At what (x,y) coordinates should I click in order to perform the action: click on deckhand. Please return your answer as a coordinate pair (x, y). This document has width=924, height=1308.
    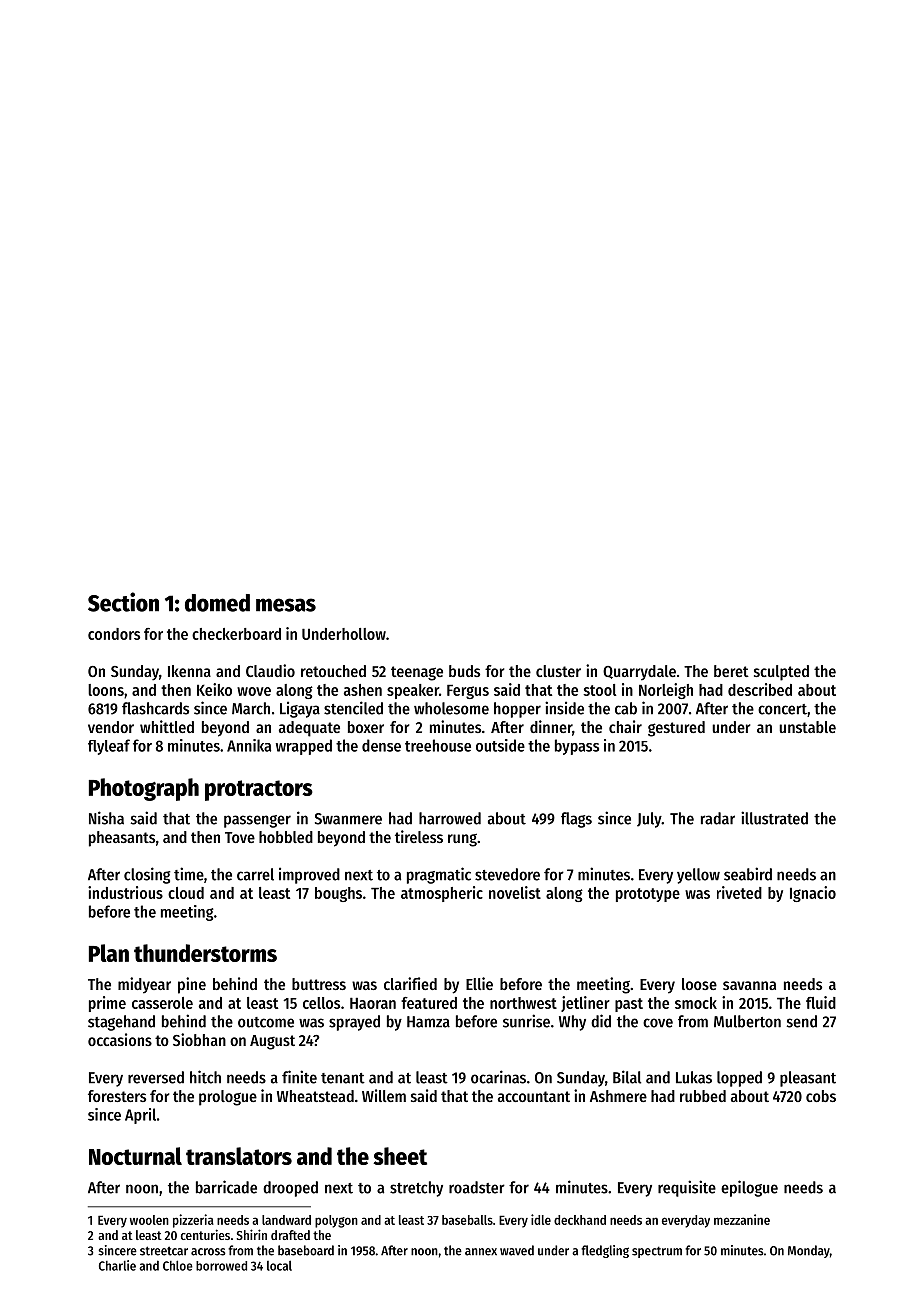
    Looking at the image, I should click on (580, 1220).
